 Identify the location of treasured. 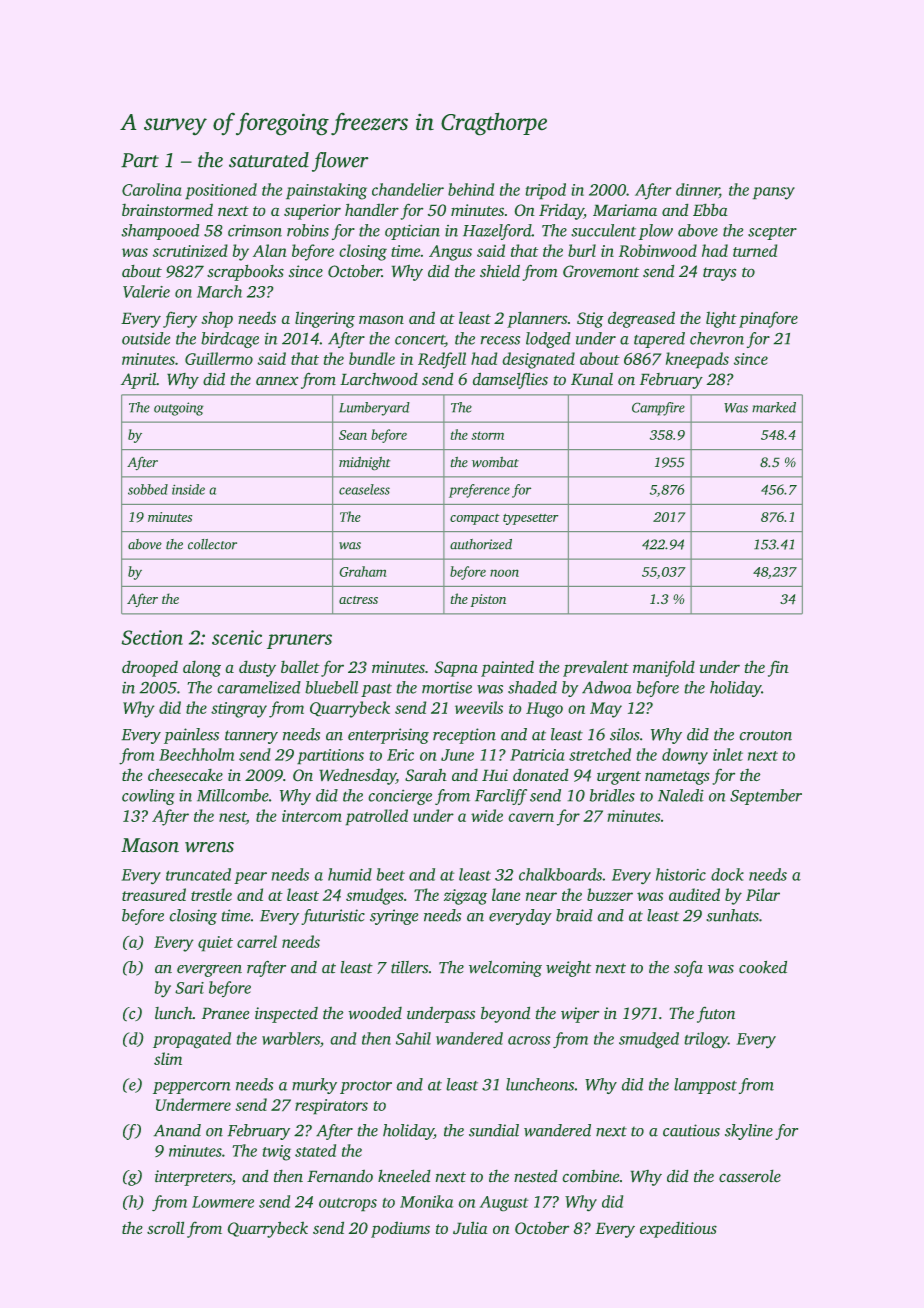
(154, 894).
